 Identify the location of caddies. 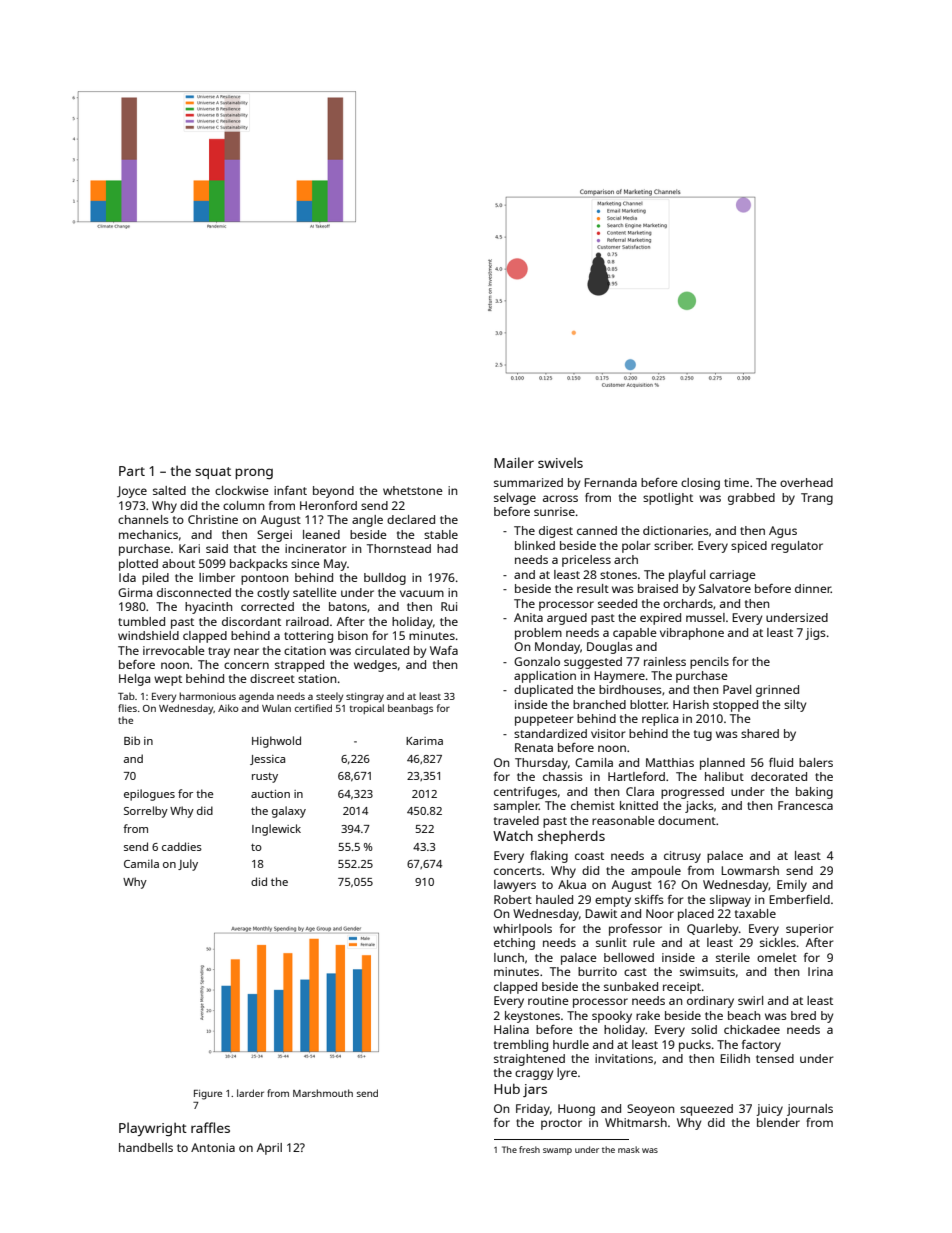
(182, 846).
